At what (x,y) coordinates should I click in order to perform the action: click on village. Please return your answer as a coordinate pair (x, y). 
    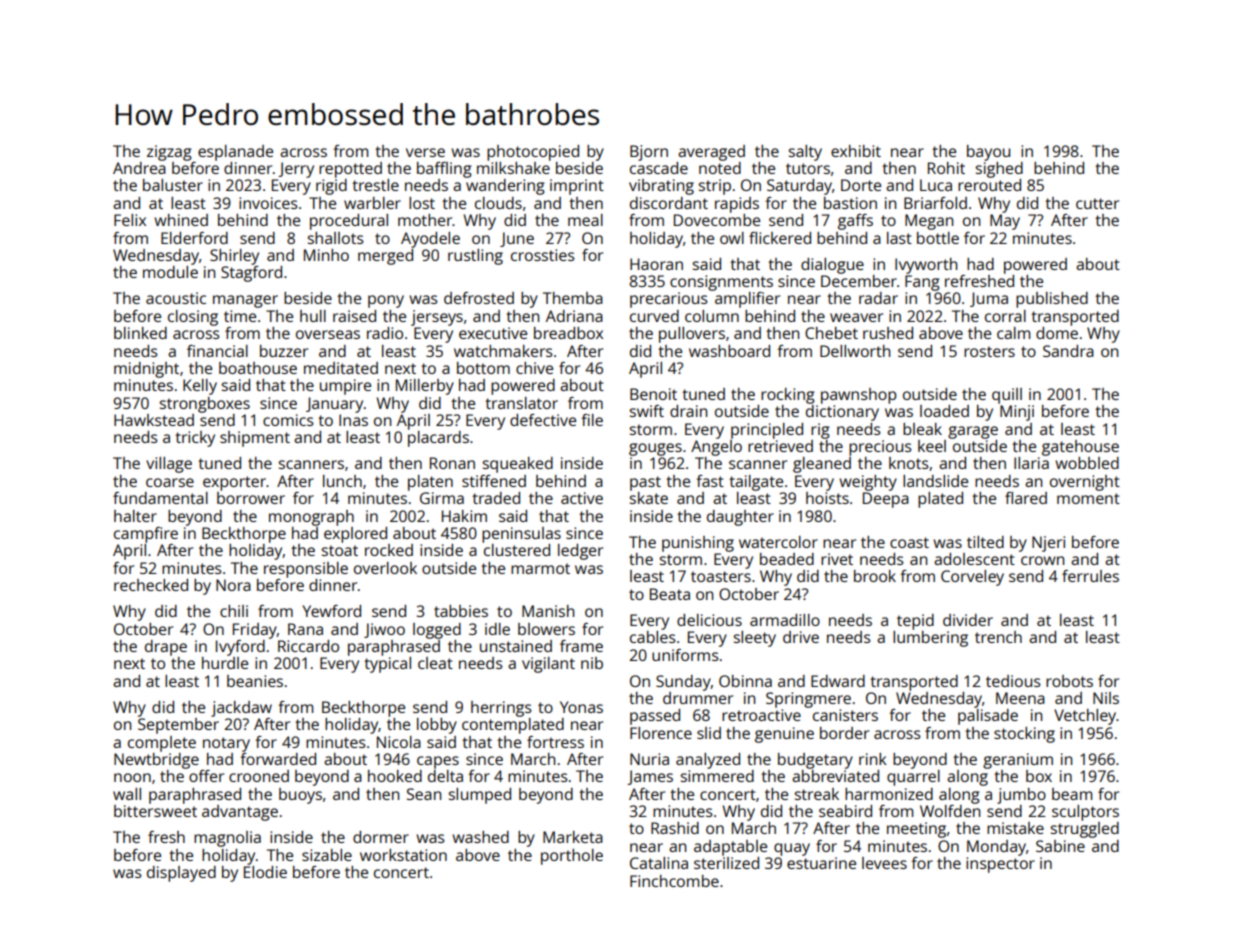
    Looking at the image, I should click on (169, 465).
